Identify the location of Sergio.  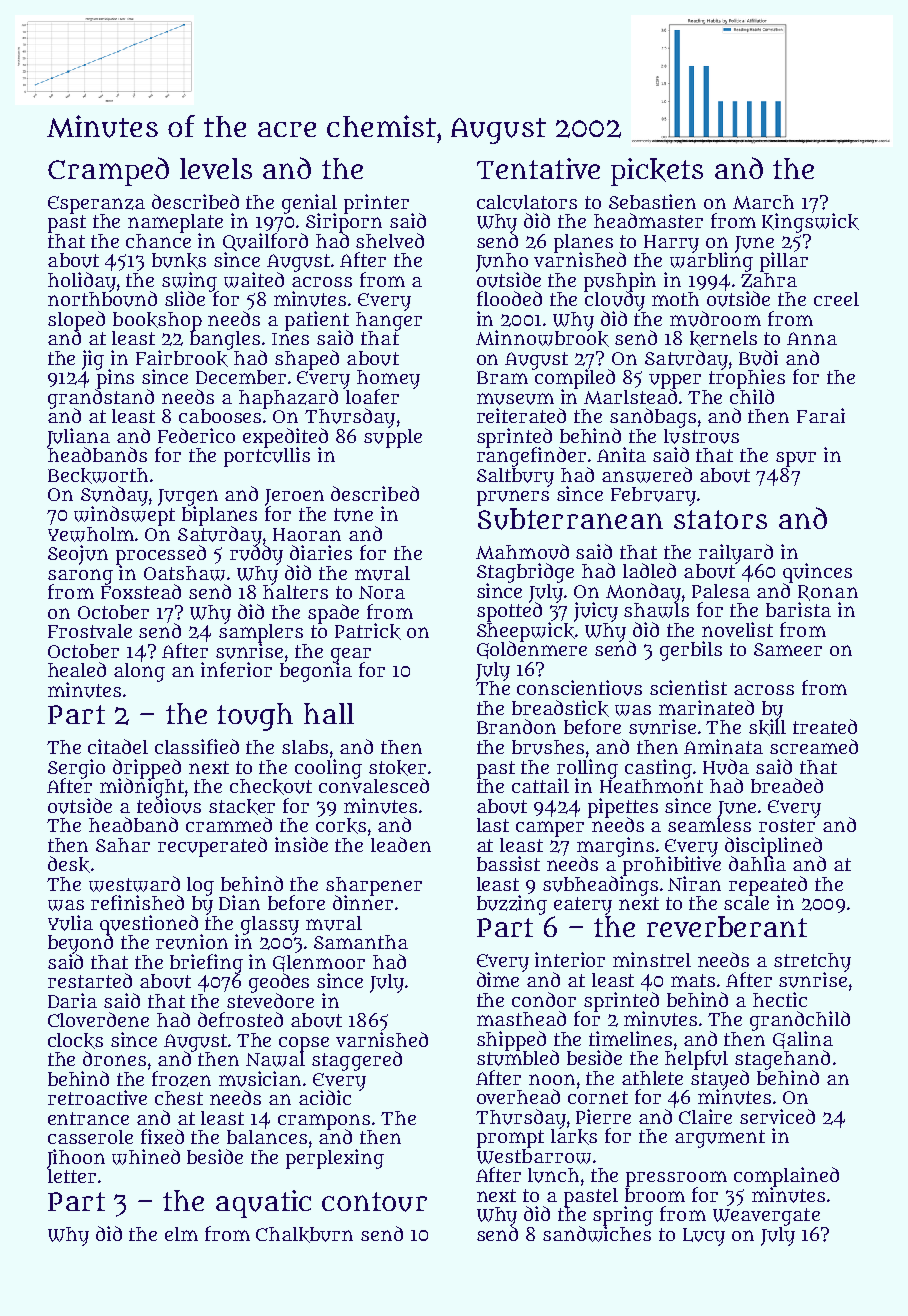
(76, 768).
